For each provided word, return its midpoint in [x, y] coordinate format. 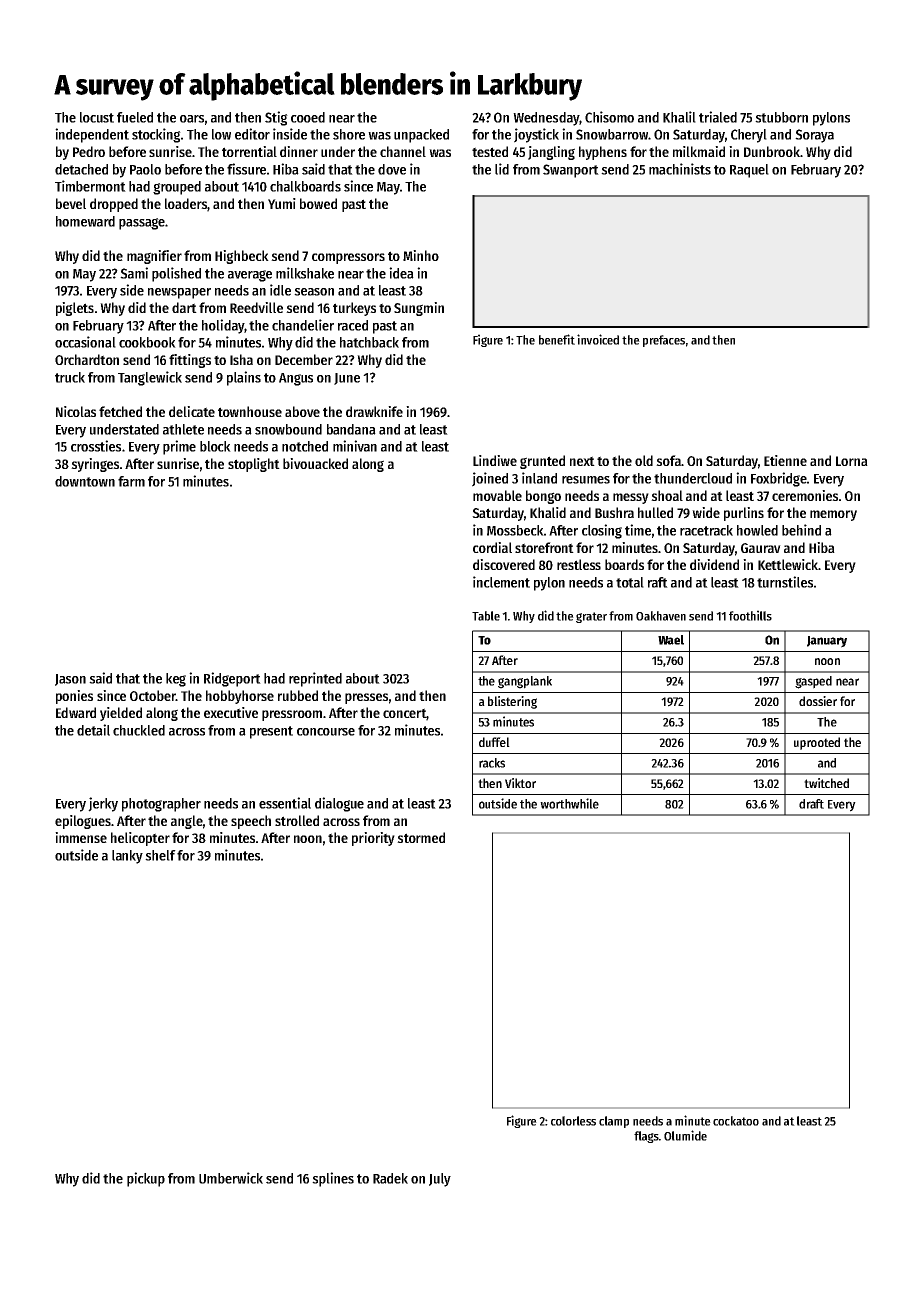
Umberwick [231, 1178]
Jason [70, 680]
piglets [75, 309]
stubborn [781, 117]
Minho [421, 255]
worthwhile [569, 803]
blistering [512, 702]
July [440, 1180]
